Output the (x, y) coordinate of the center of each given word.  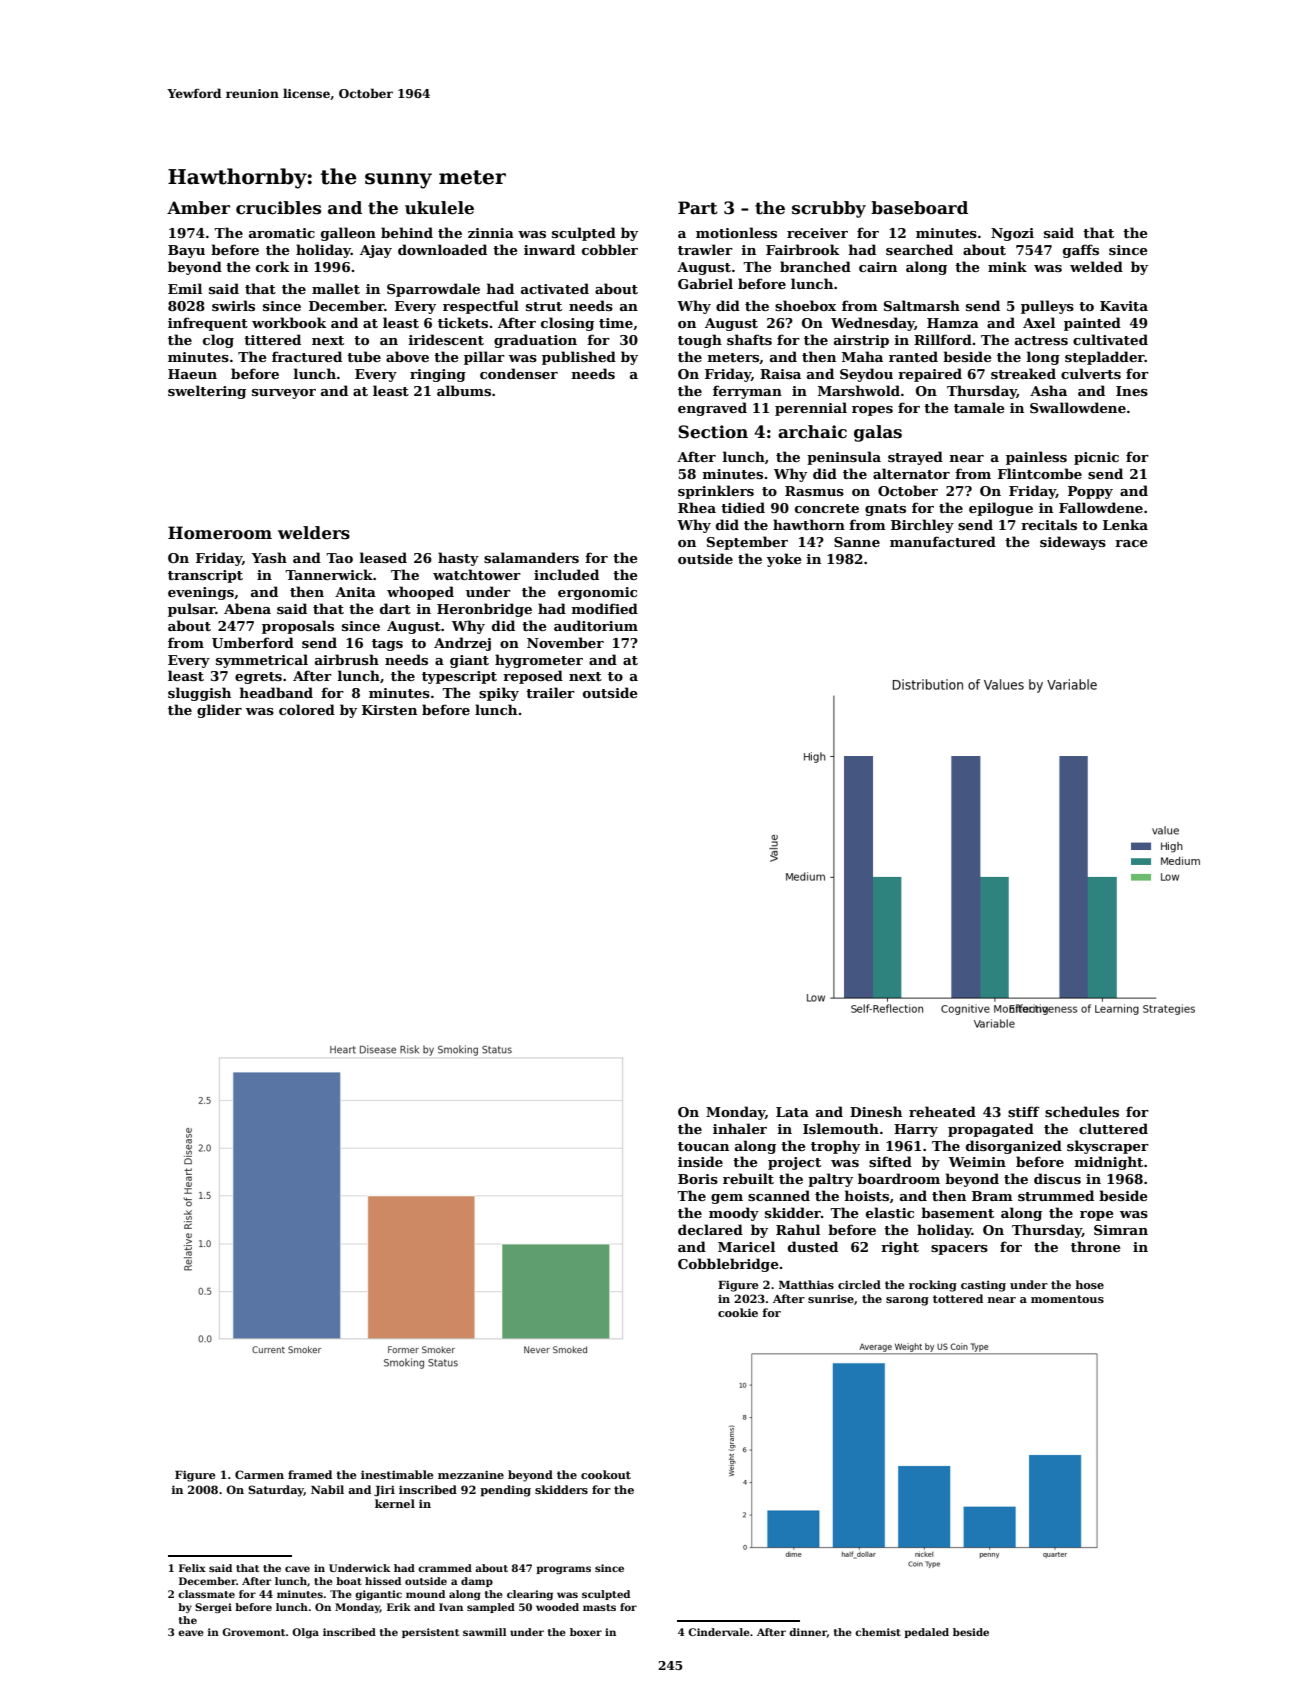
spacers (959, 1250)
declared (710, 1229)
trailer (550, 692)
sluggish (199, 694)
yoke (784, 560)
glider (219, 711)
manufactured (943, 541)
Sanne (857, 542)
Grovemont (254, 1632)
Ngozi (1012, 234)
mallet (336, 288)
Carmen (259, 1474)
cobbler (610, 249)
